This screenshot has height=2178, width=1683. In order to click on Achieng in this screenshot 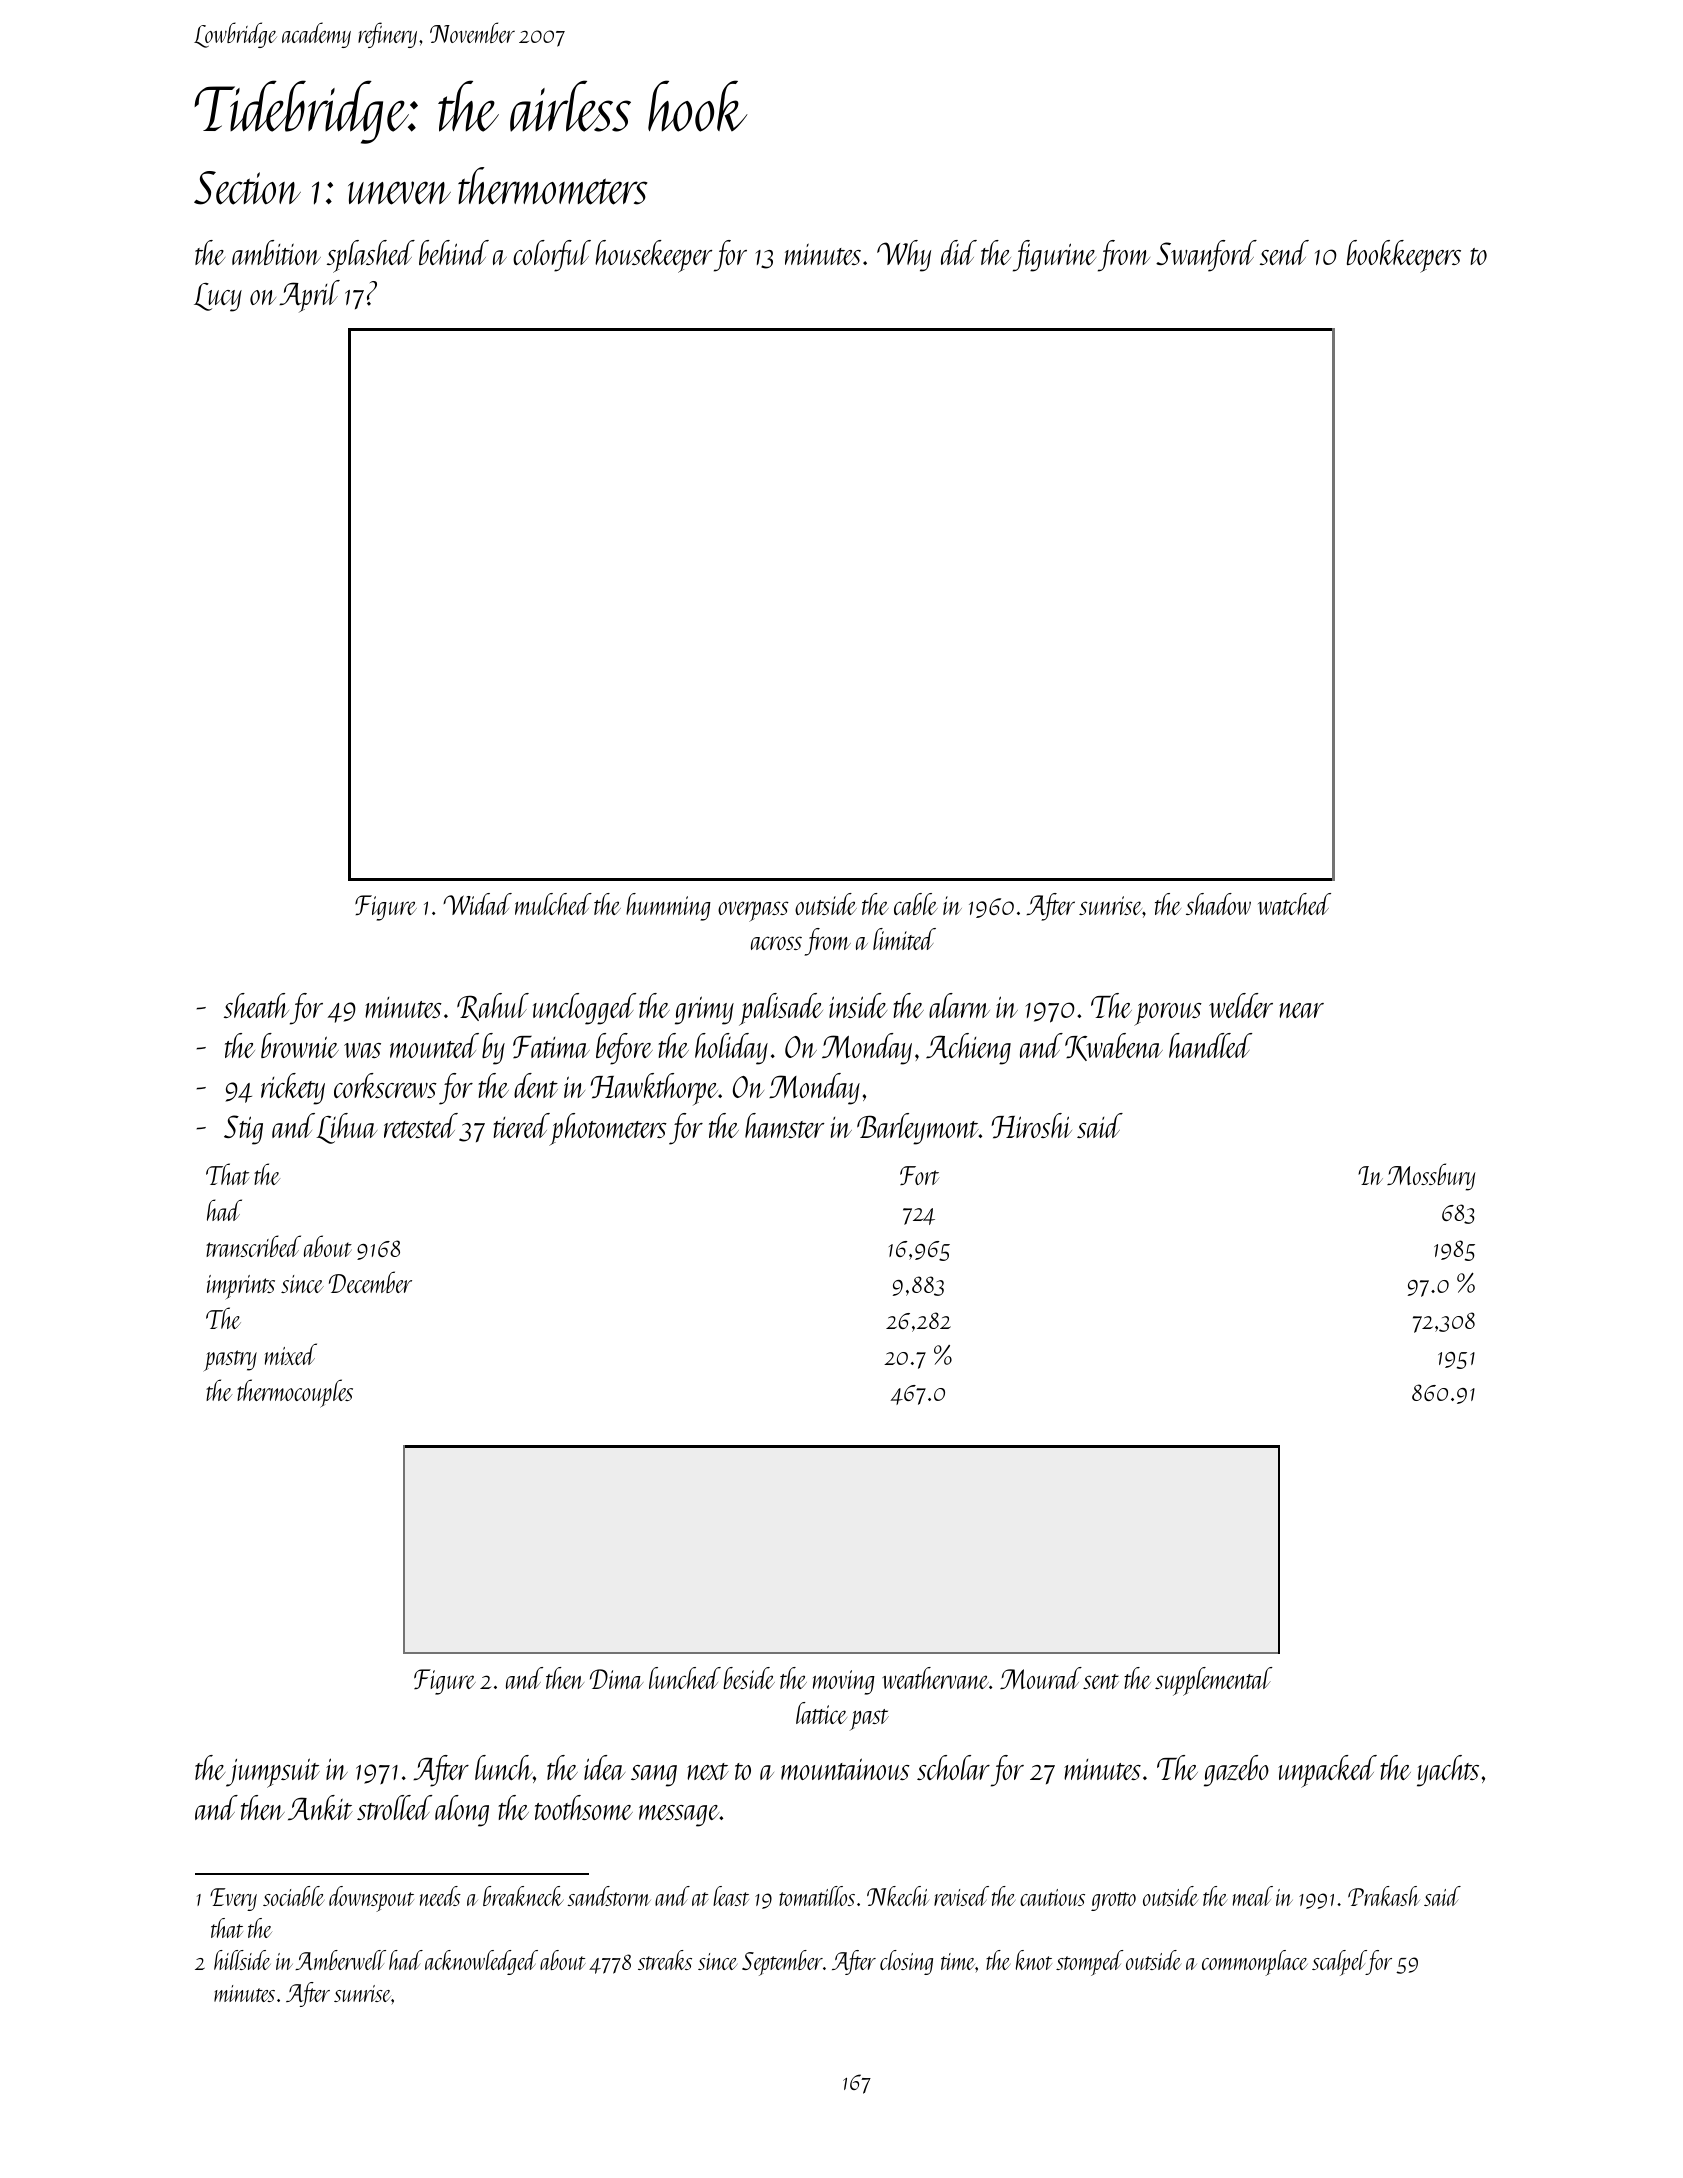, I will do `click(968, 1049)`.
